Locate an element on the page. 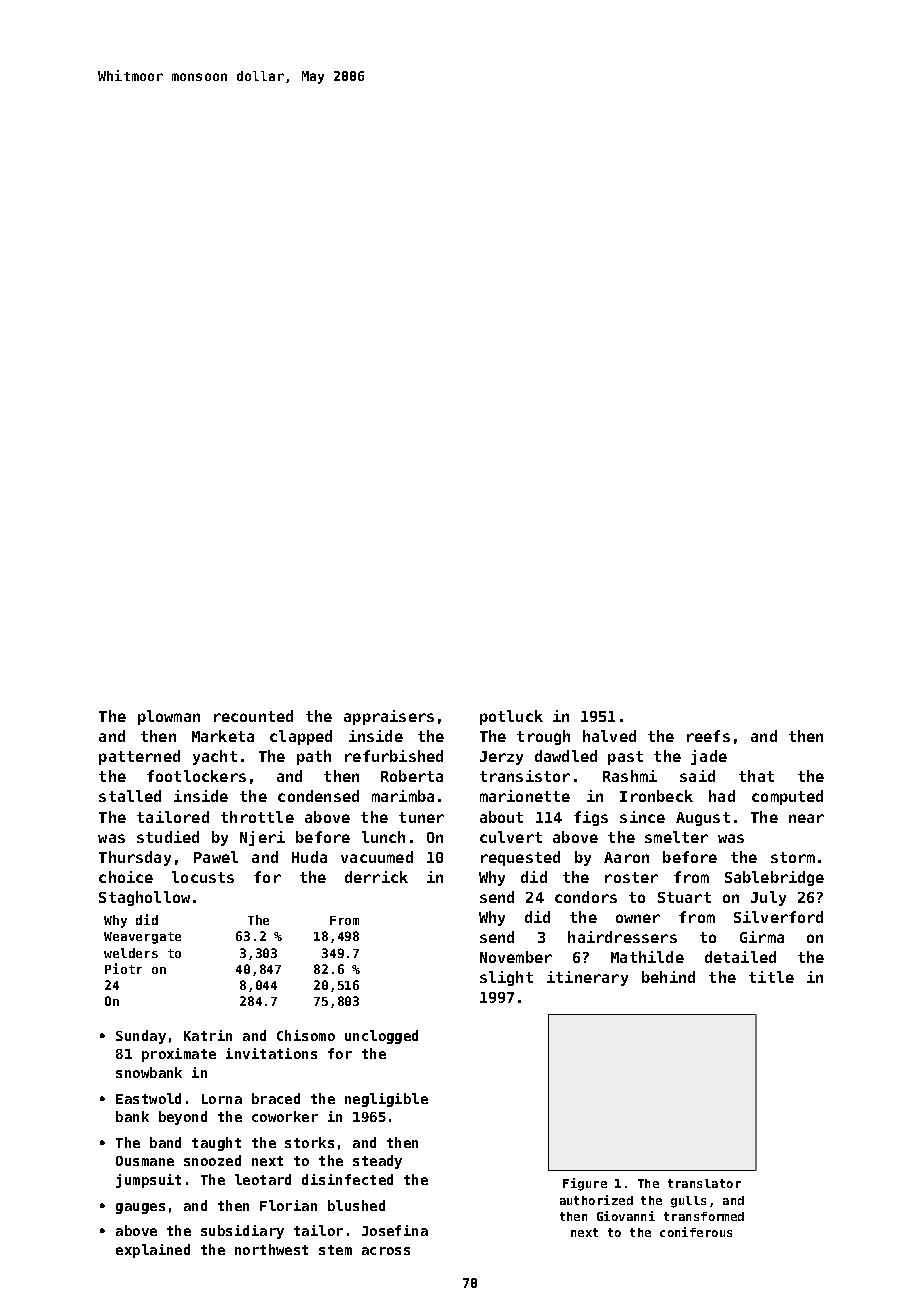 This page has width=924, height=1314. lunch is located at coordinates (383, 837).
